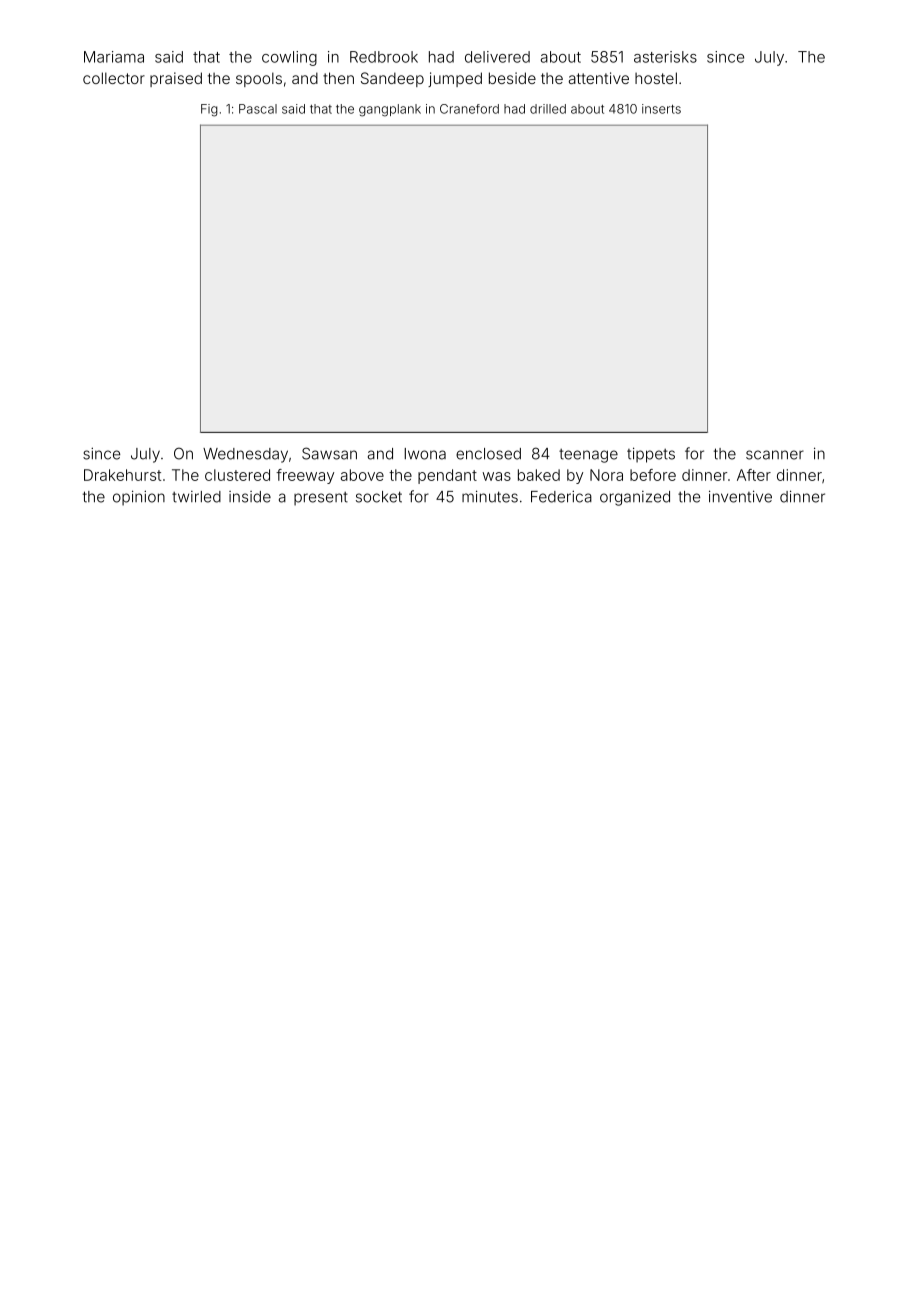 Image resolution: width=908 pixels, height=1316 pixels. What do you see at coordinates (390, 110) in the screenshot?
I see `gangplank` at bounding box center [390, 110].
